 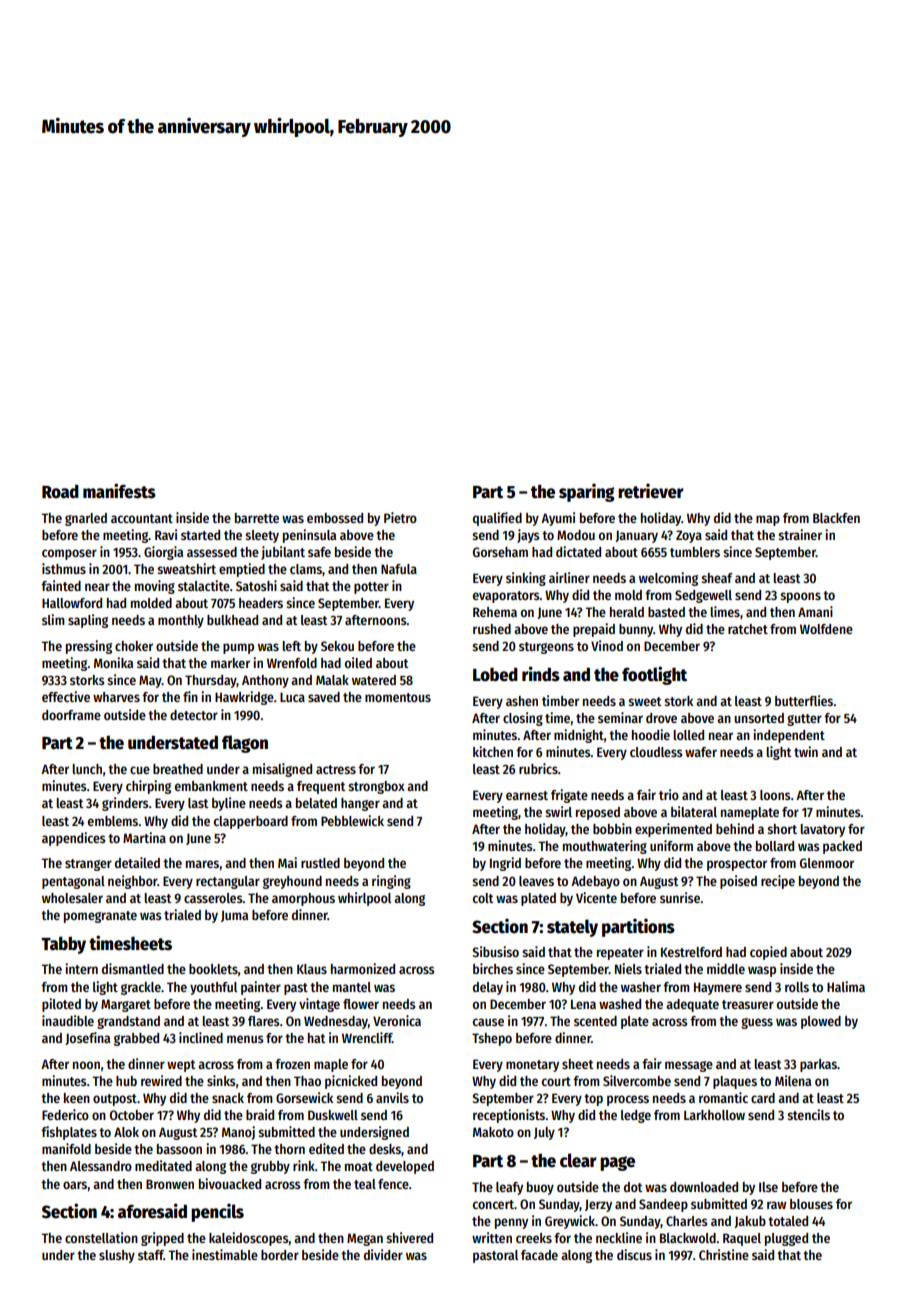 What do you see at coordinates (365, 1184) in the screenshot?
I see `teal` at bounding box center [365, 1184].
